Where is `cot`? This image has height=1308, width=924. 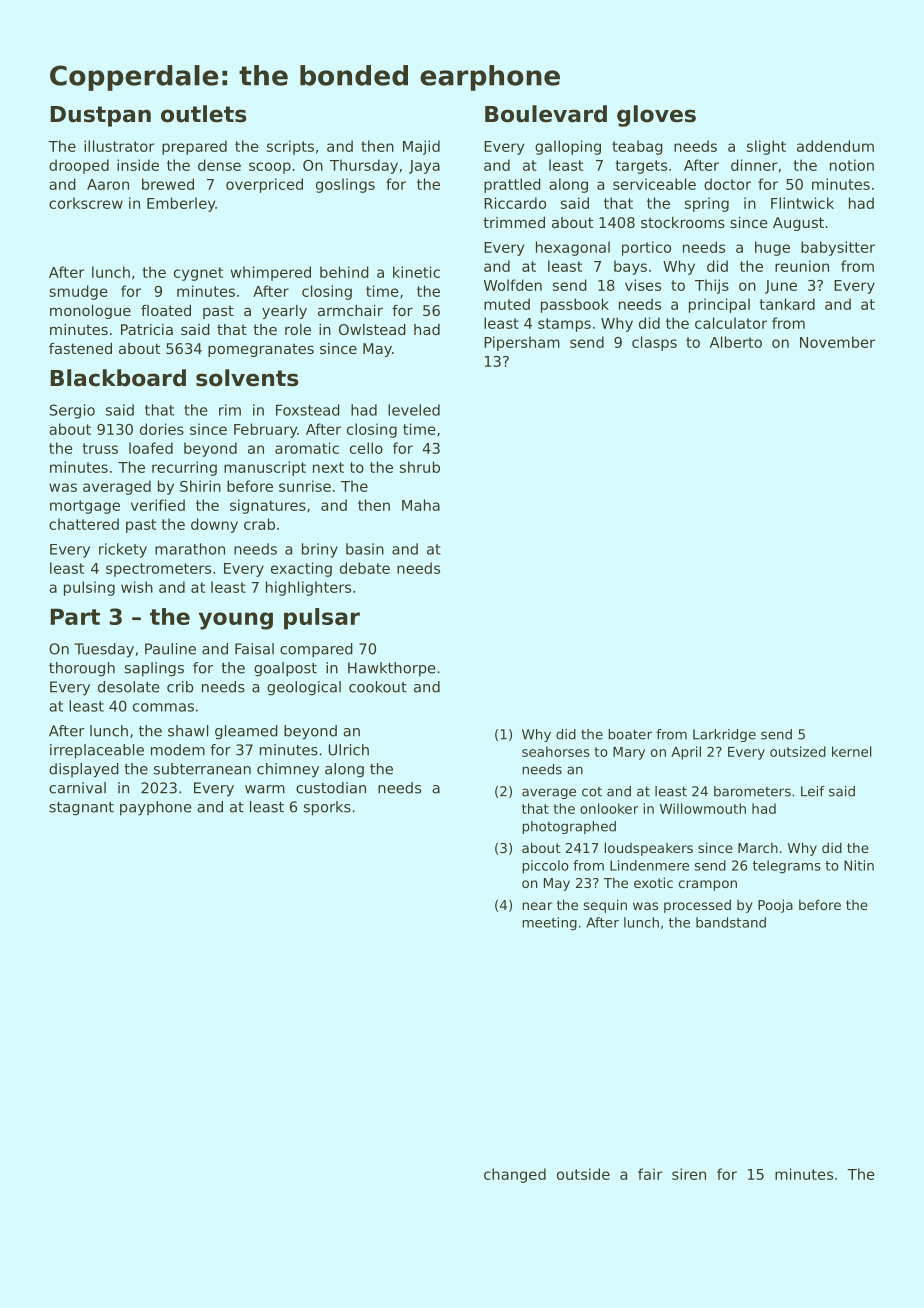
cot is located at coordinates (592, 792).
